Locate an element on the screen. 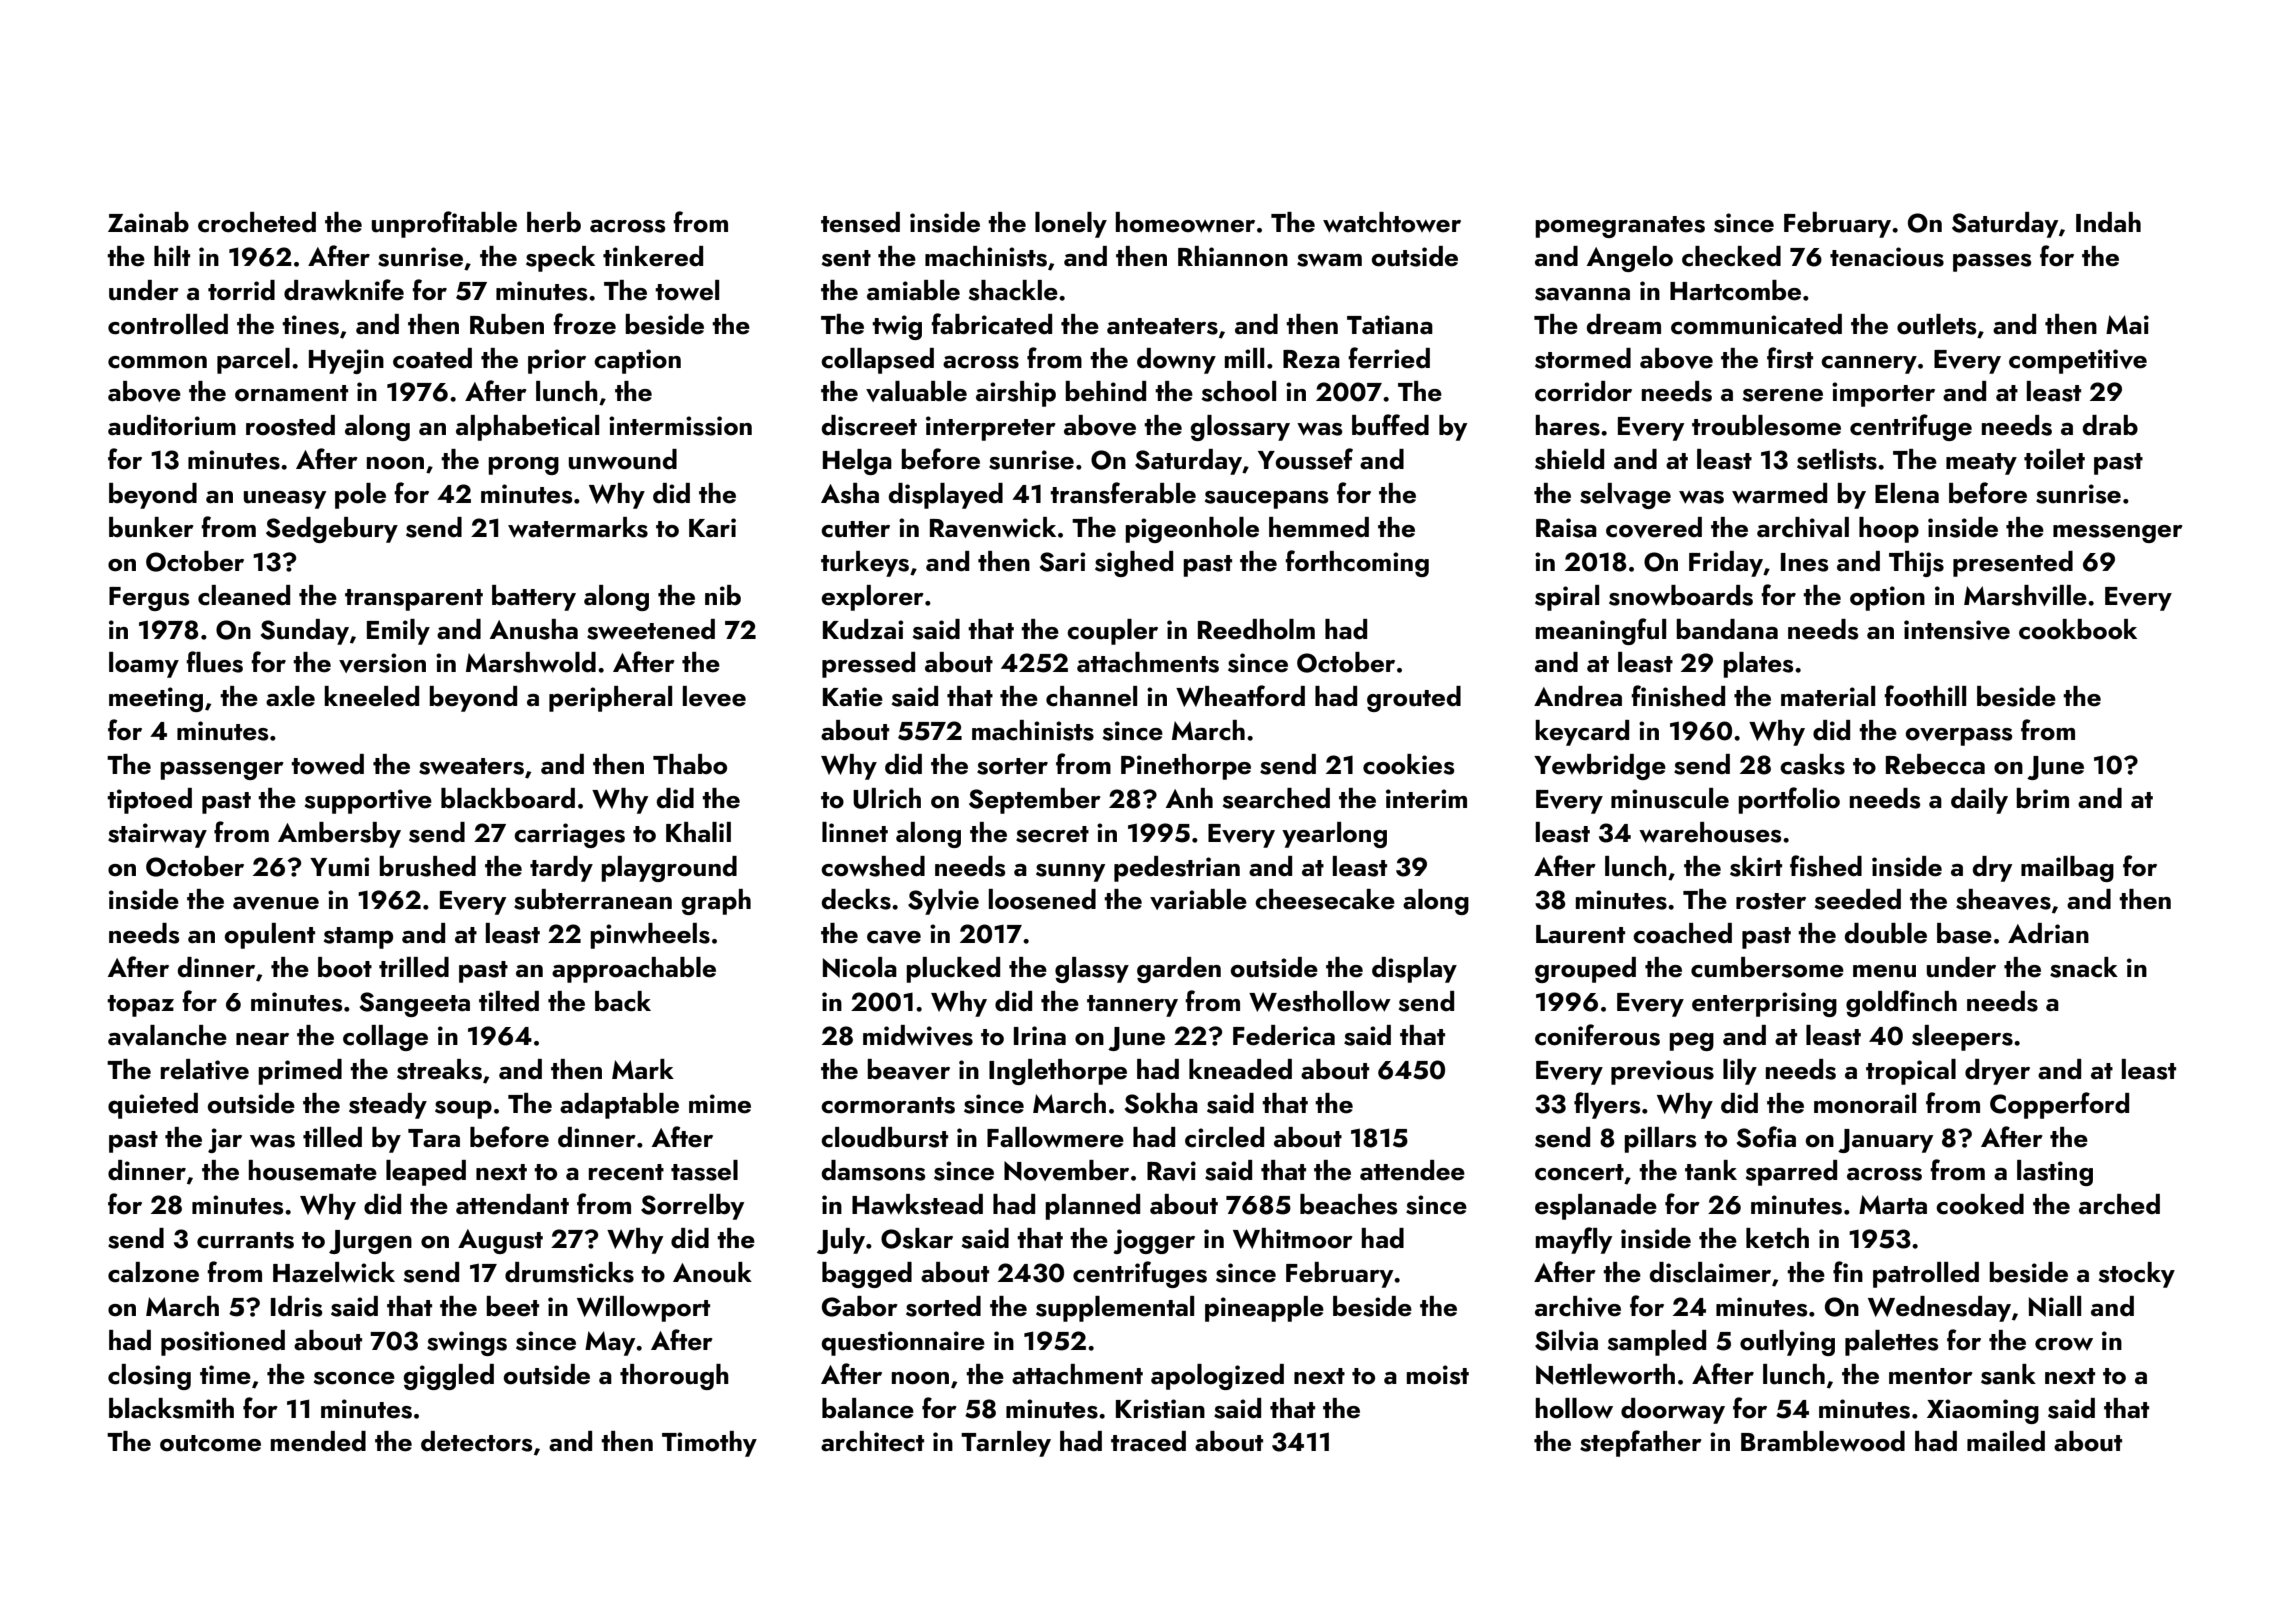 Image resolution: width=2292 pixels, height=1620 pixels. questionnaire is located at coordinates (903, 1343).
